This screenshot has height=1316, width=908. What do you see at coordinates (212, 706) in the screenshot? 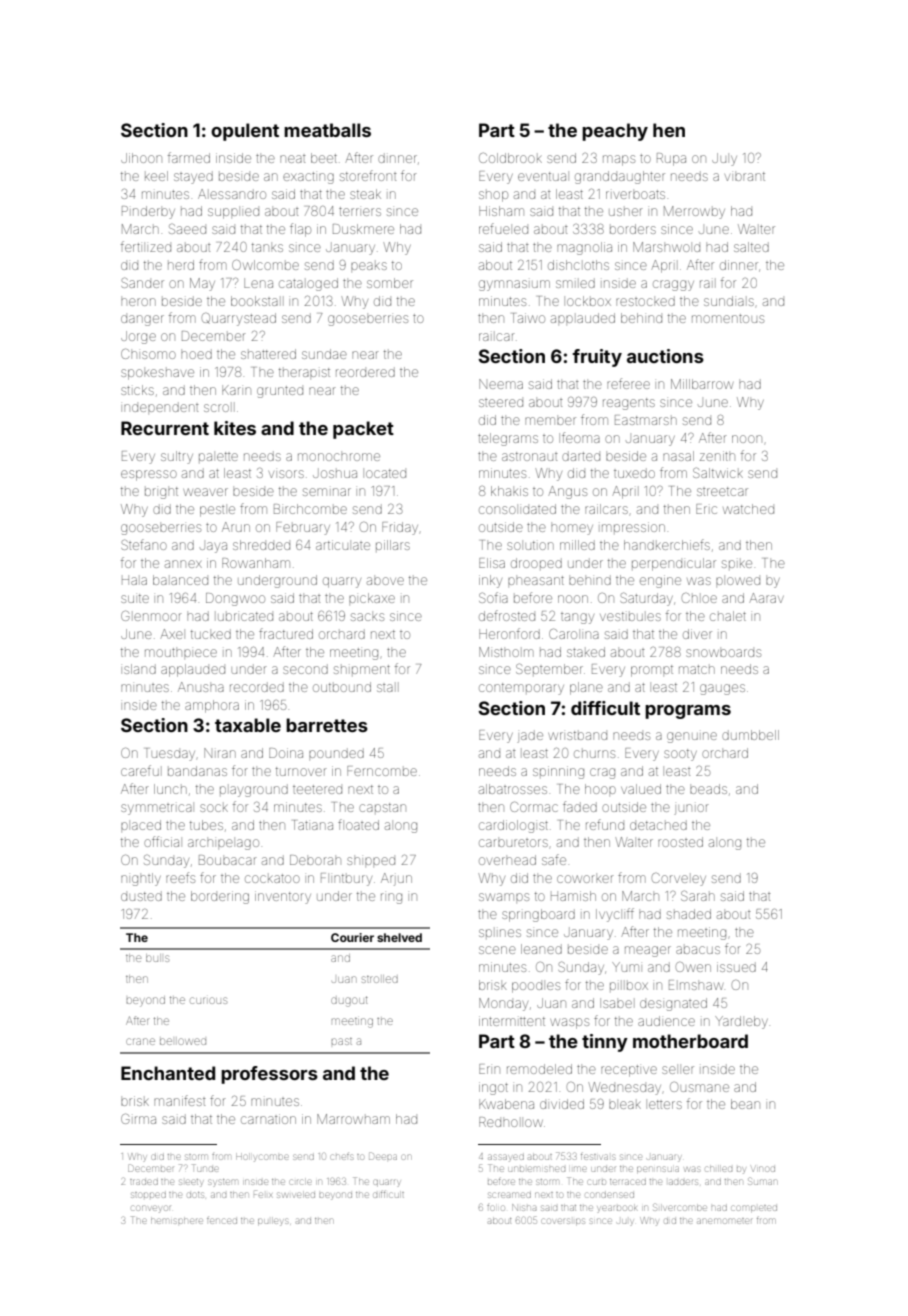
I see `amphora` at bounding box center [212, 706].
